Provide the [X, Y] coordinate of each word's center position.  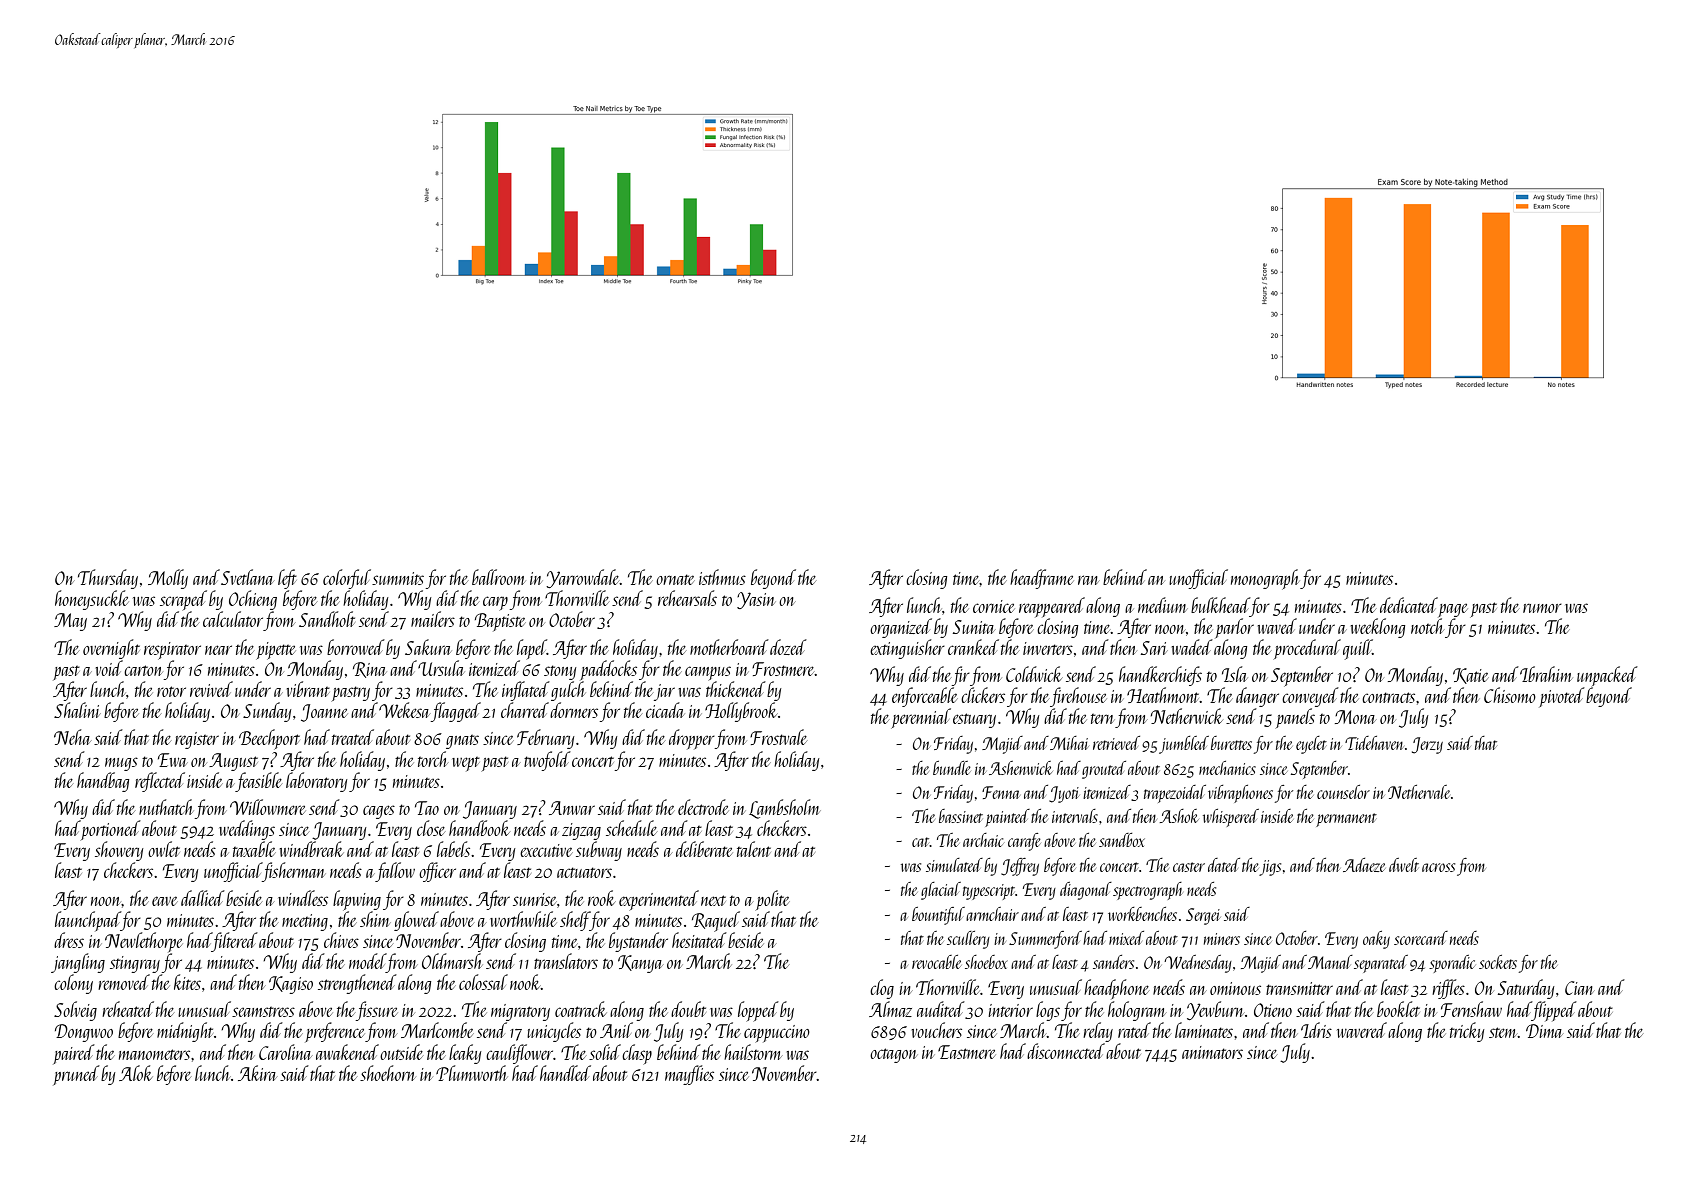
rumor [1542, 608]
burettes [1231, 743]
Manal [1330, 962]
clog [882, 989]
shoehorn [388, 1073]
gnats [462, 742]
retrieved [1116, 743]
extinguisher [907, 649]
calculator [233, 619]
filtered [235, 942]
